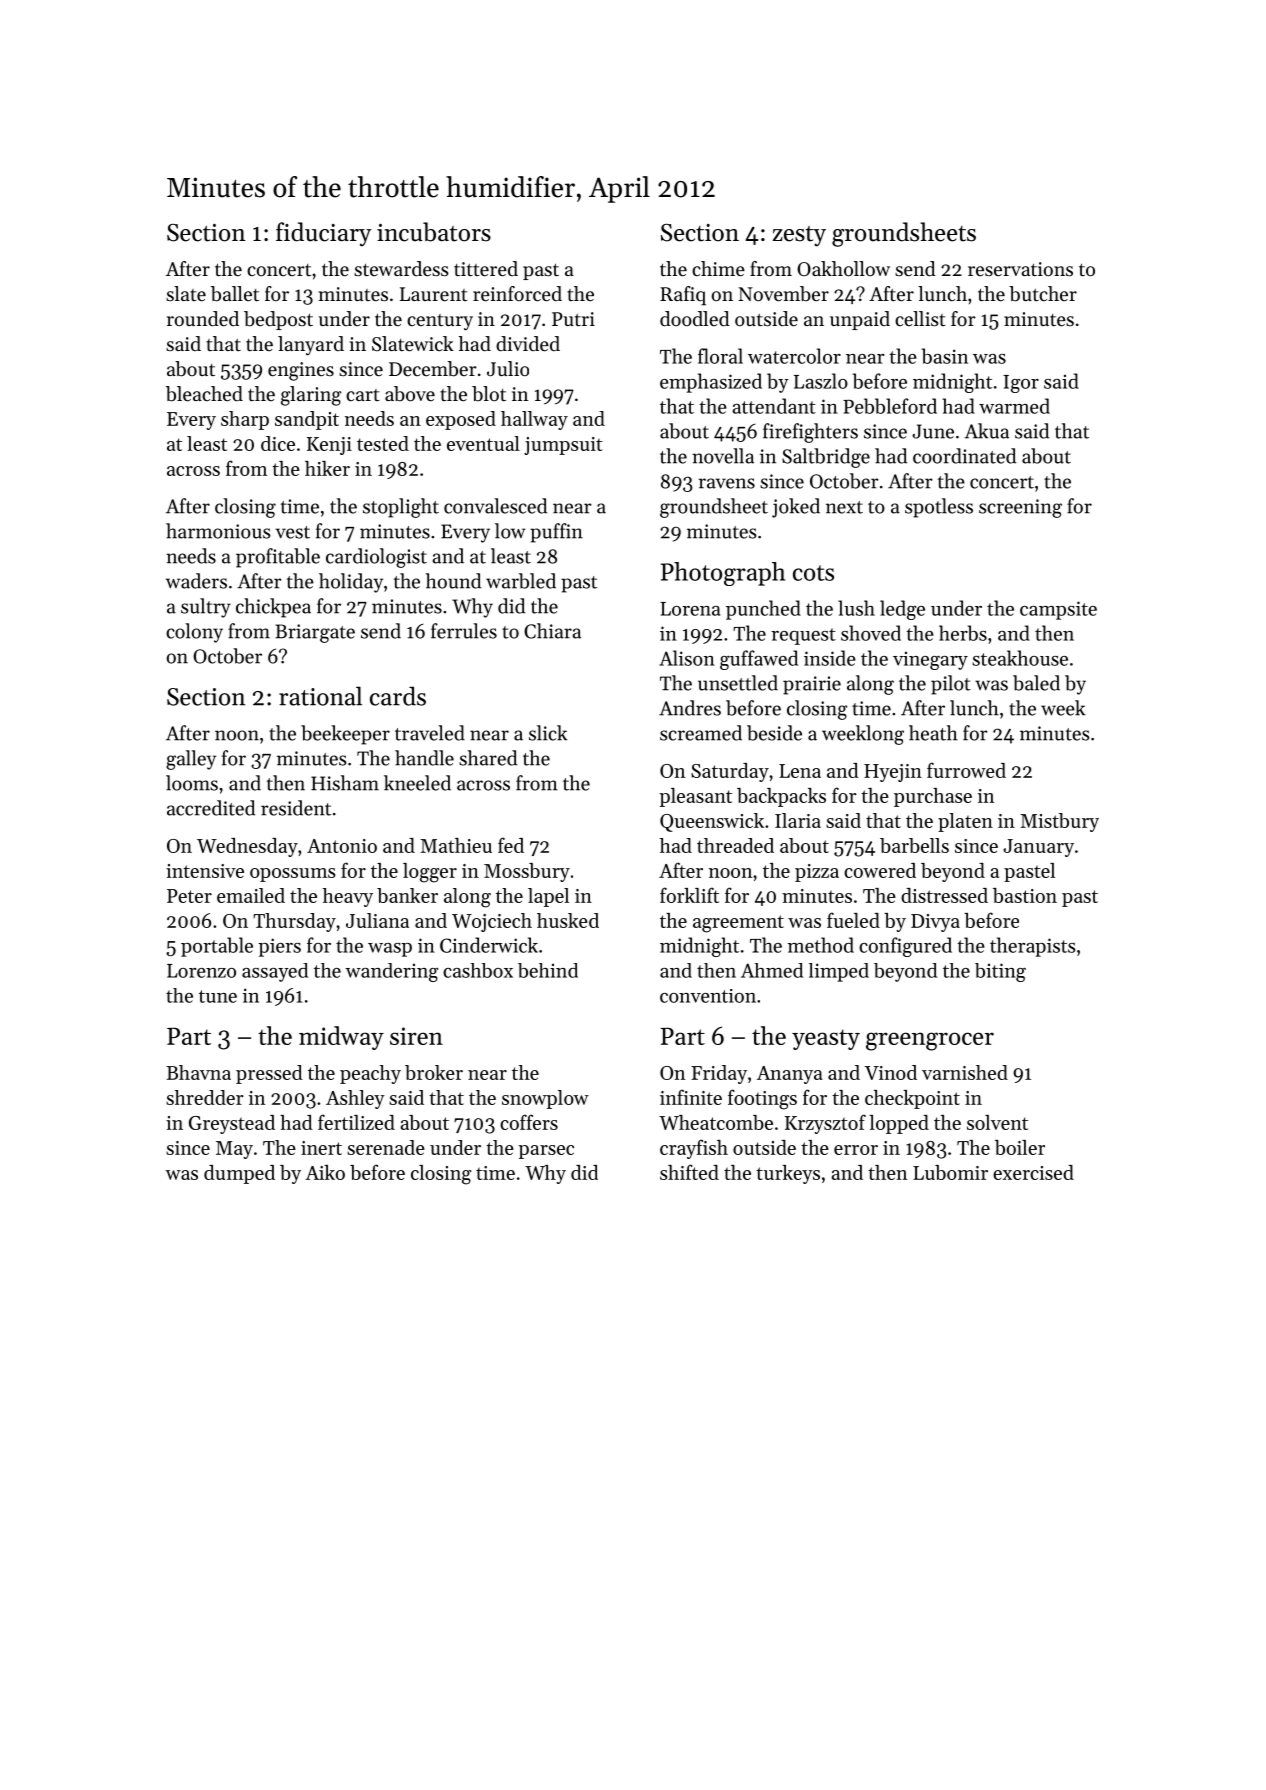 The height and width of the page is (1790, 1266). Describe the element at coordinates (1014, 406) in the page. I see `warmed` at that location.
